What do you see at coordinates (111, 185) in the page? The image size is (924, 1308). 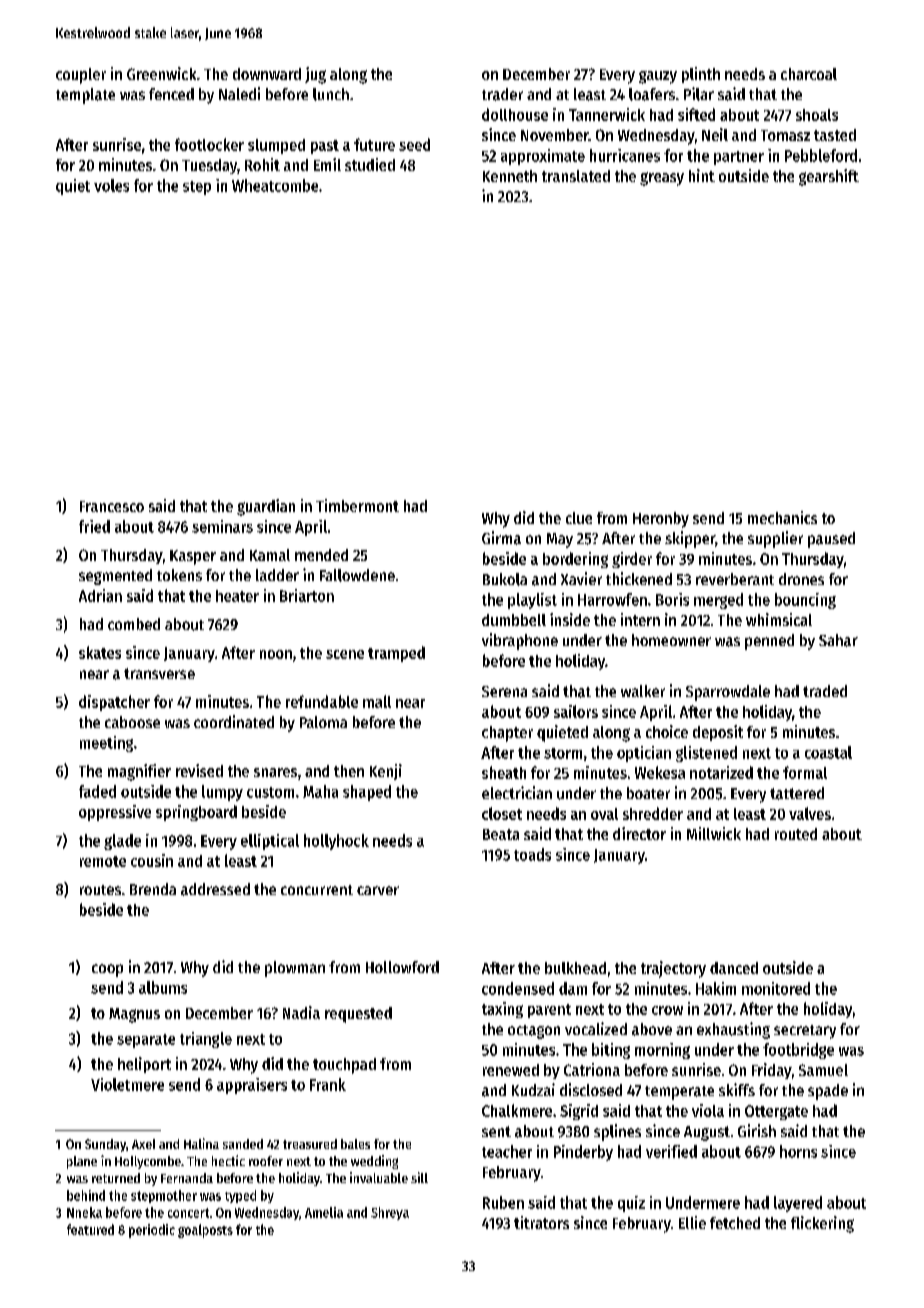 I see `voles` at bounding box center [111, 185].
